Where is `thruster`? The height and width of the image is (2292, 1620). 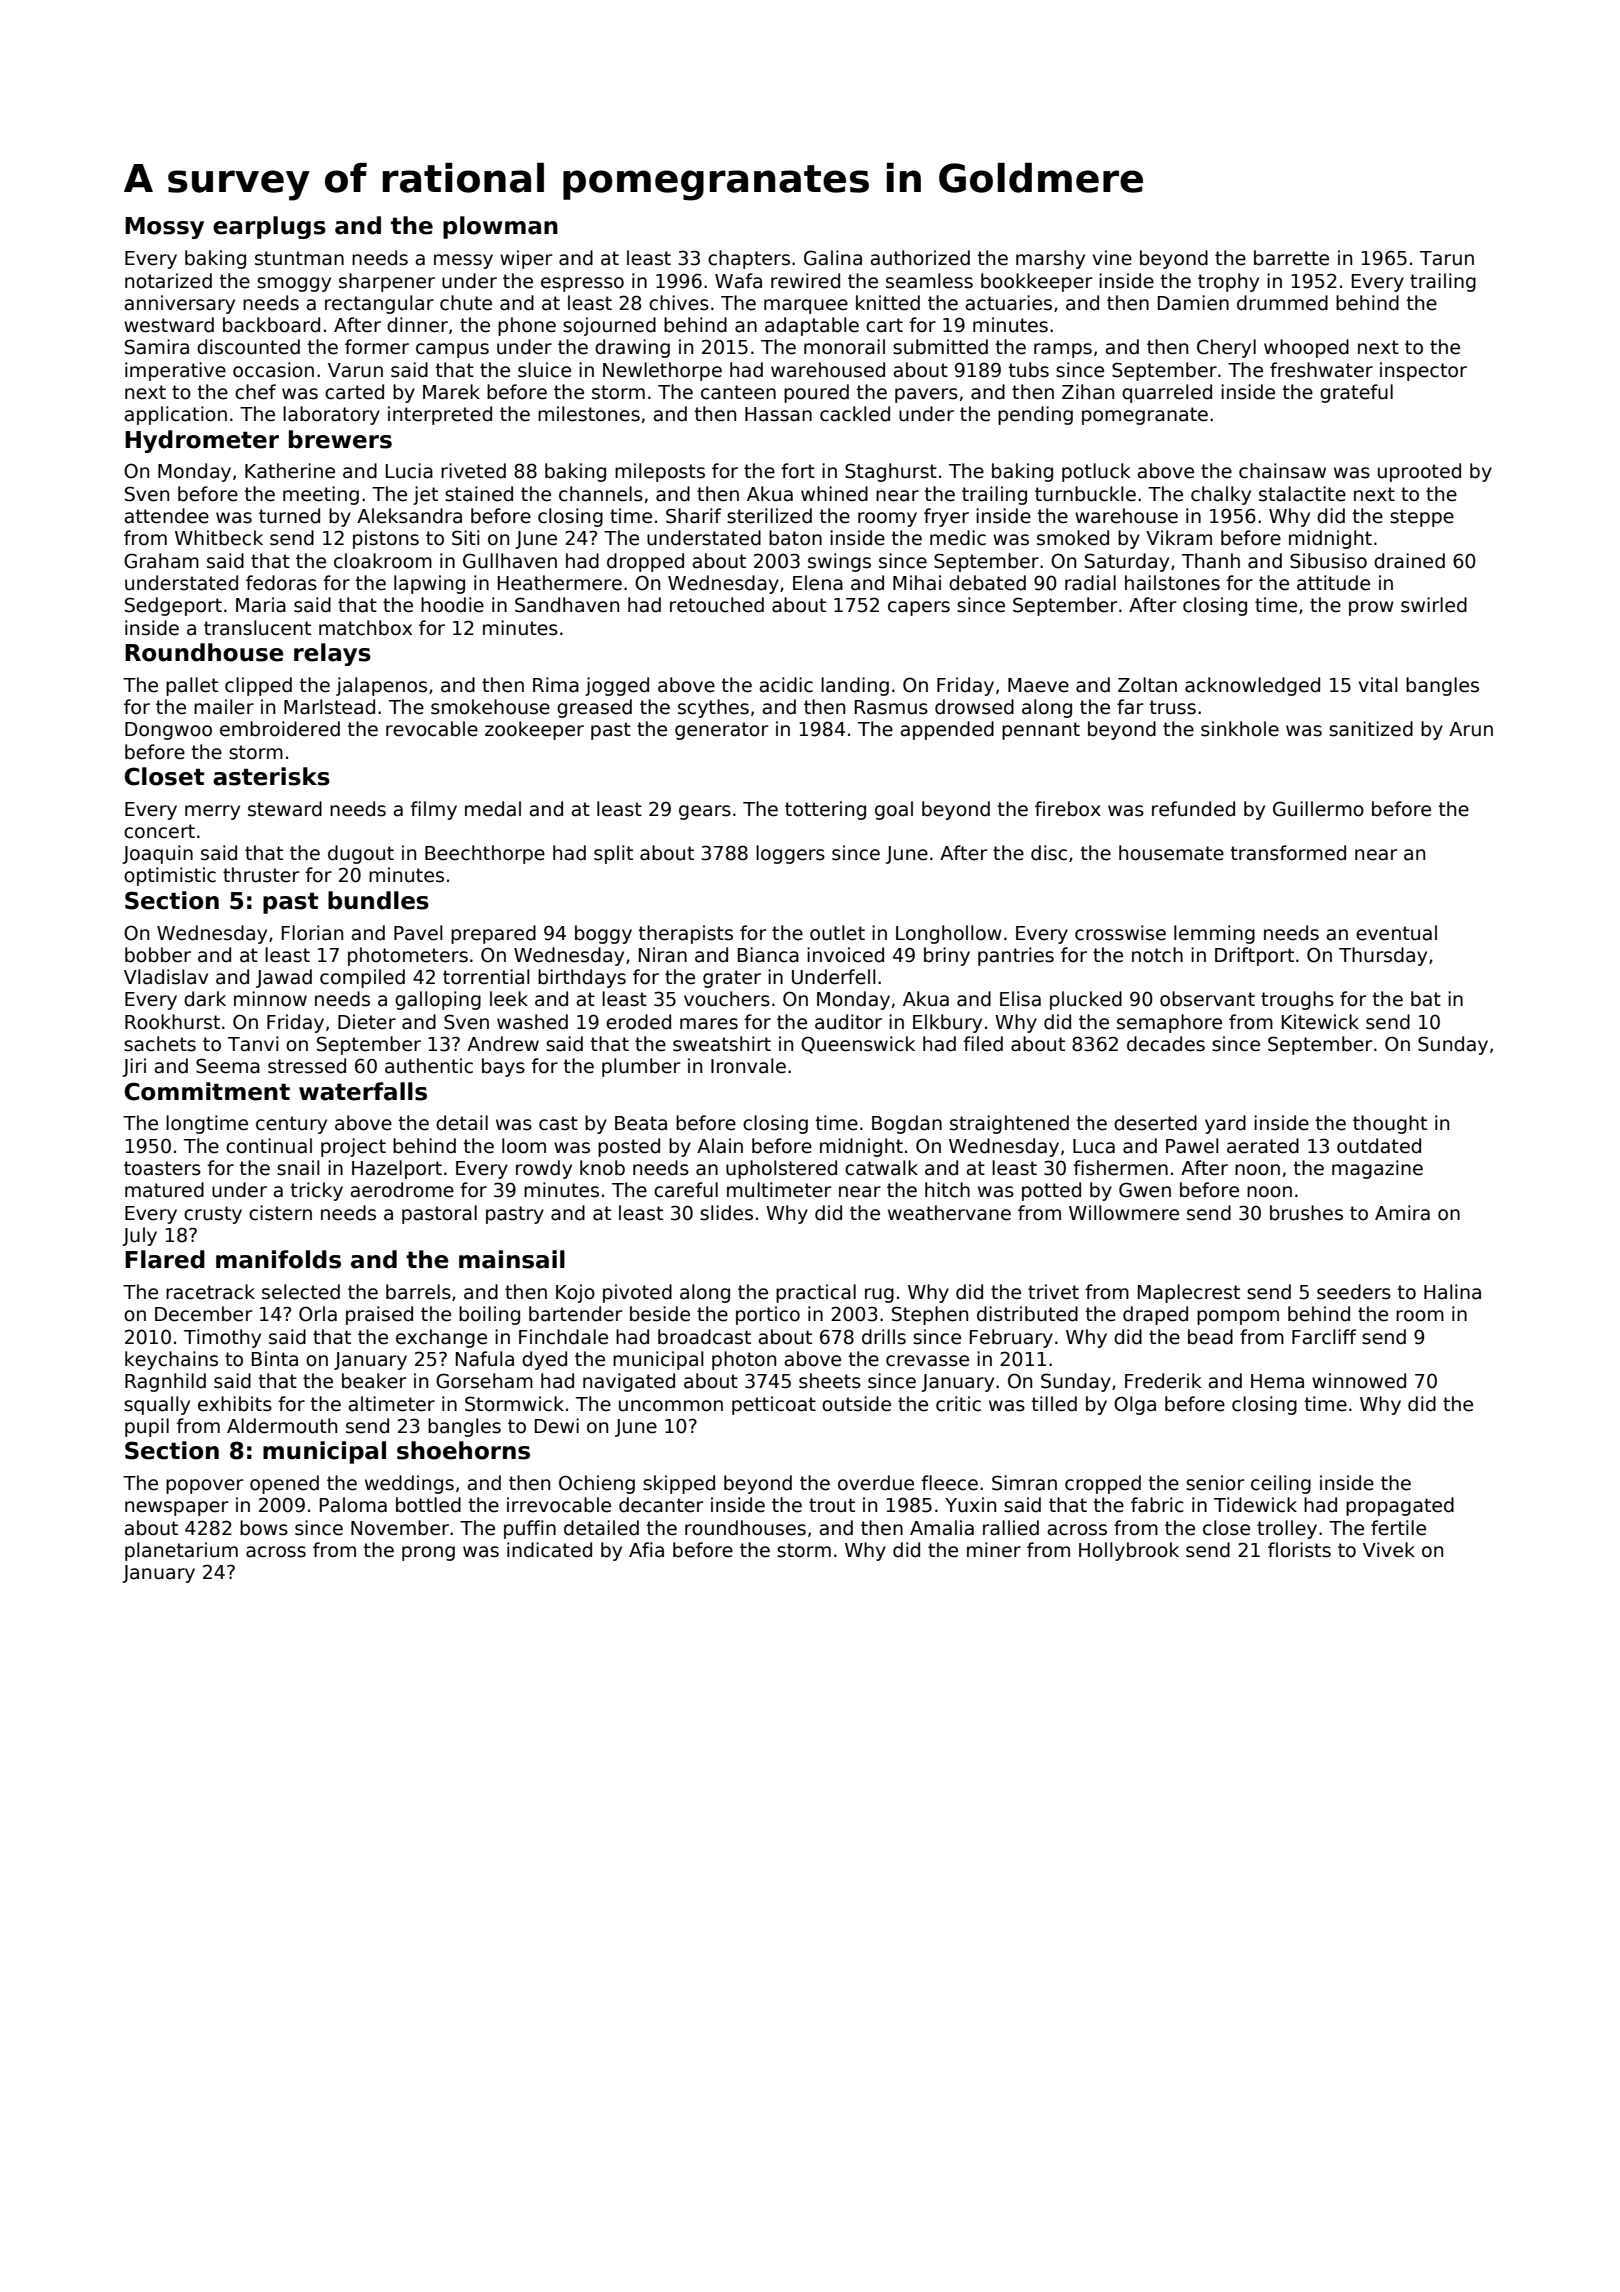
thruster is located at coordinates (261, 875).
